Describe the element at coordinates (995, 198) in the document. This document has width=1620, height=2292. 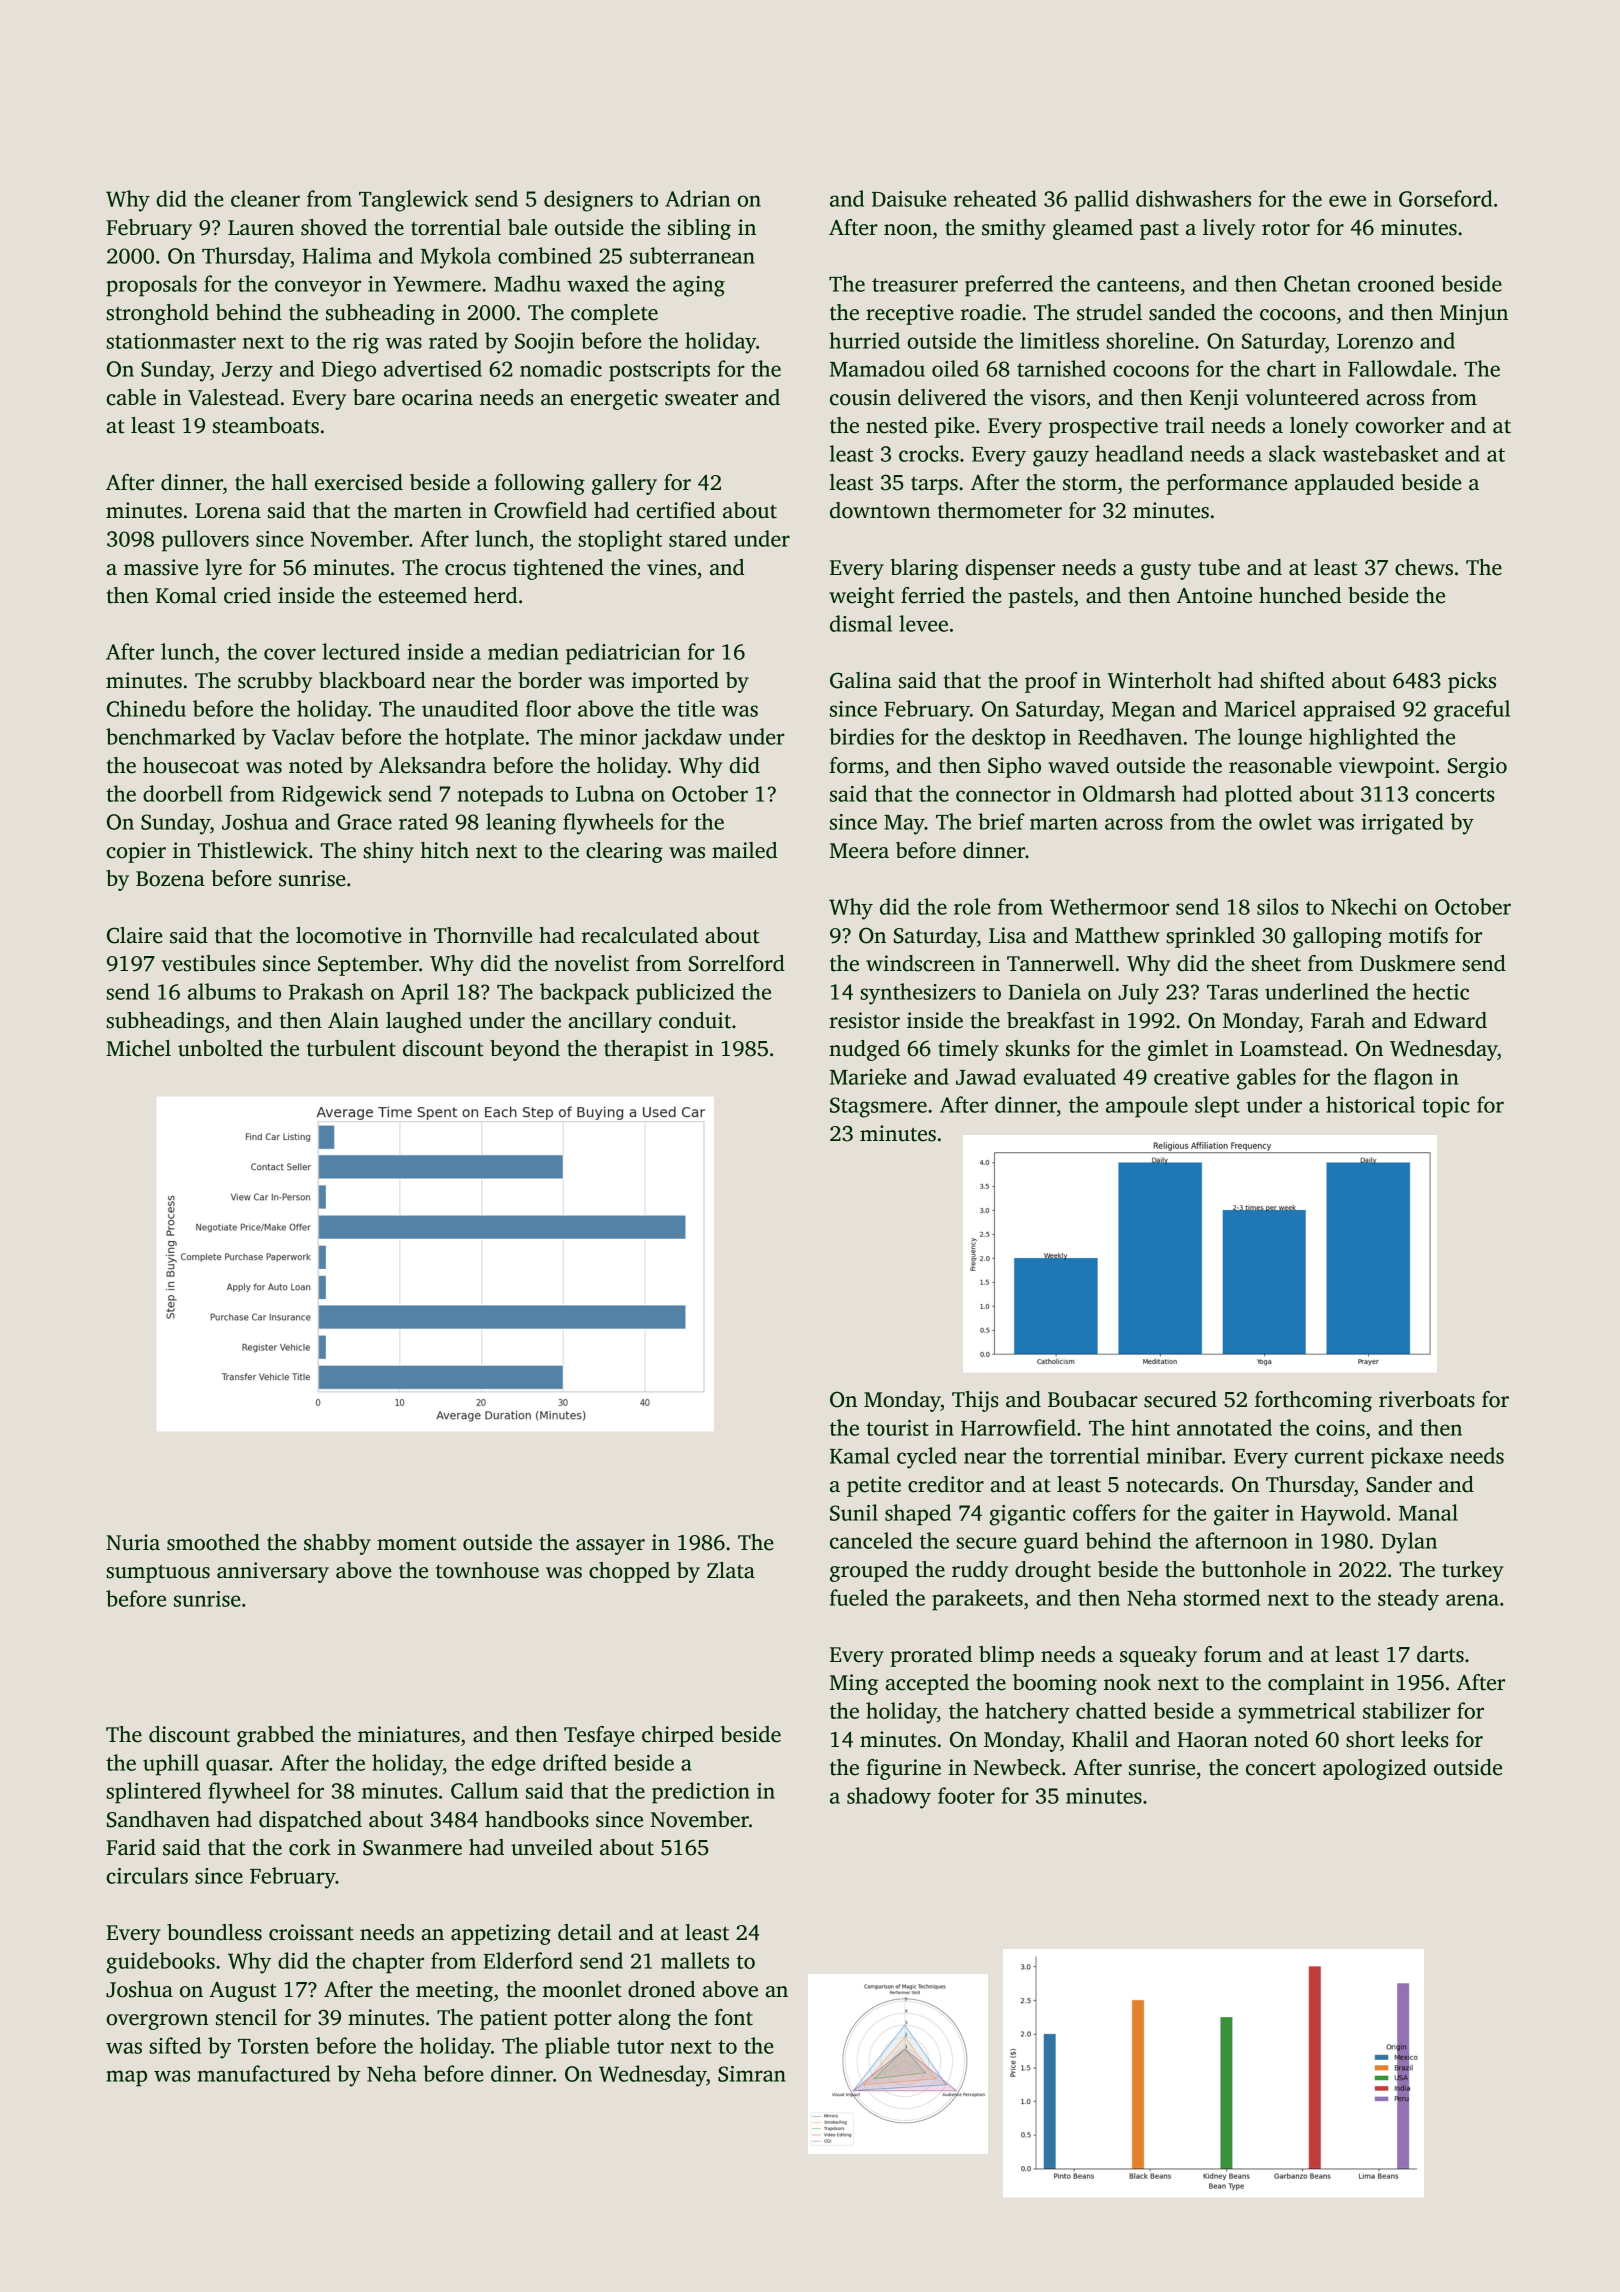
I see `reheated` at that location.
